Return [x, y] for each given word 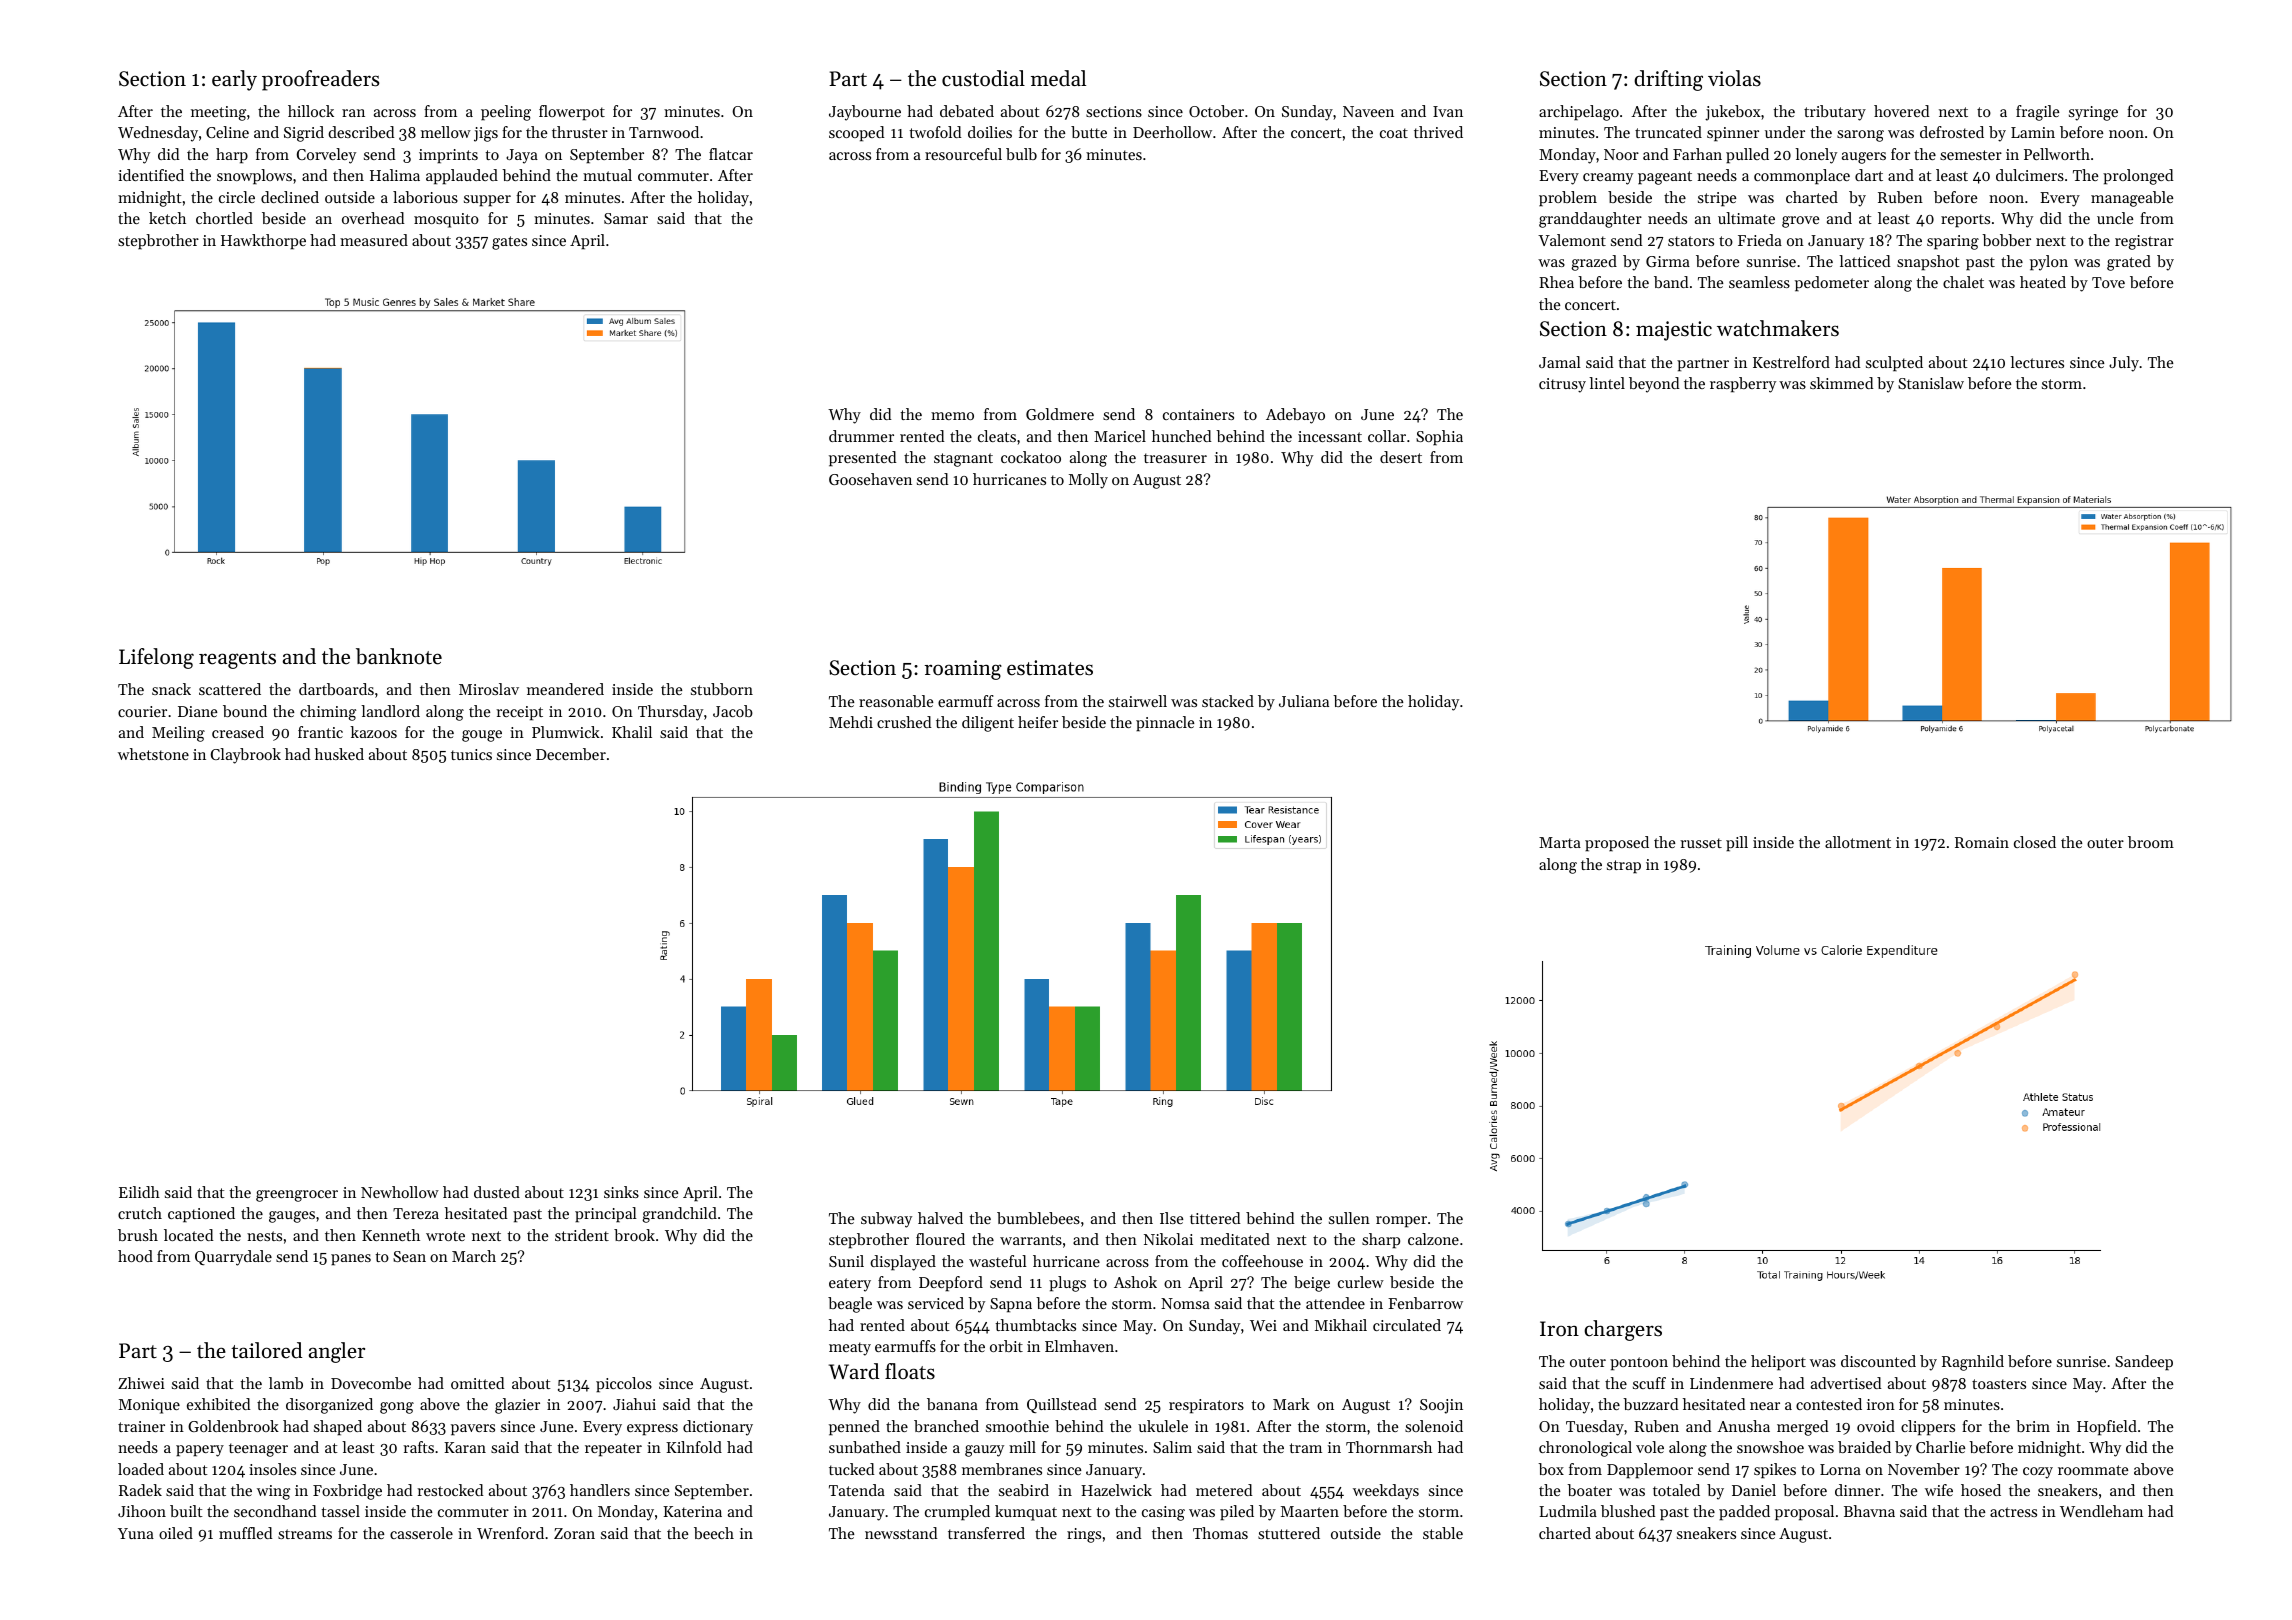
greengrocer [297, 1196]
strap [1624, 867]
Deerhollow [1172, 132]
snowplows [254, 177]
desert [1401, 457]
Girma [1668, 261]
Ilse [1171, 1218]
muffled [246, 1533]
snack [171, 689]
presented [863, 459]
